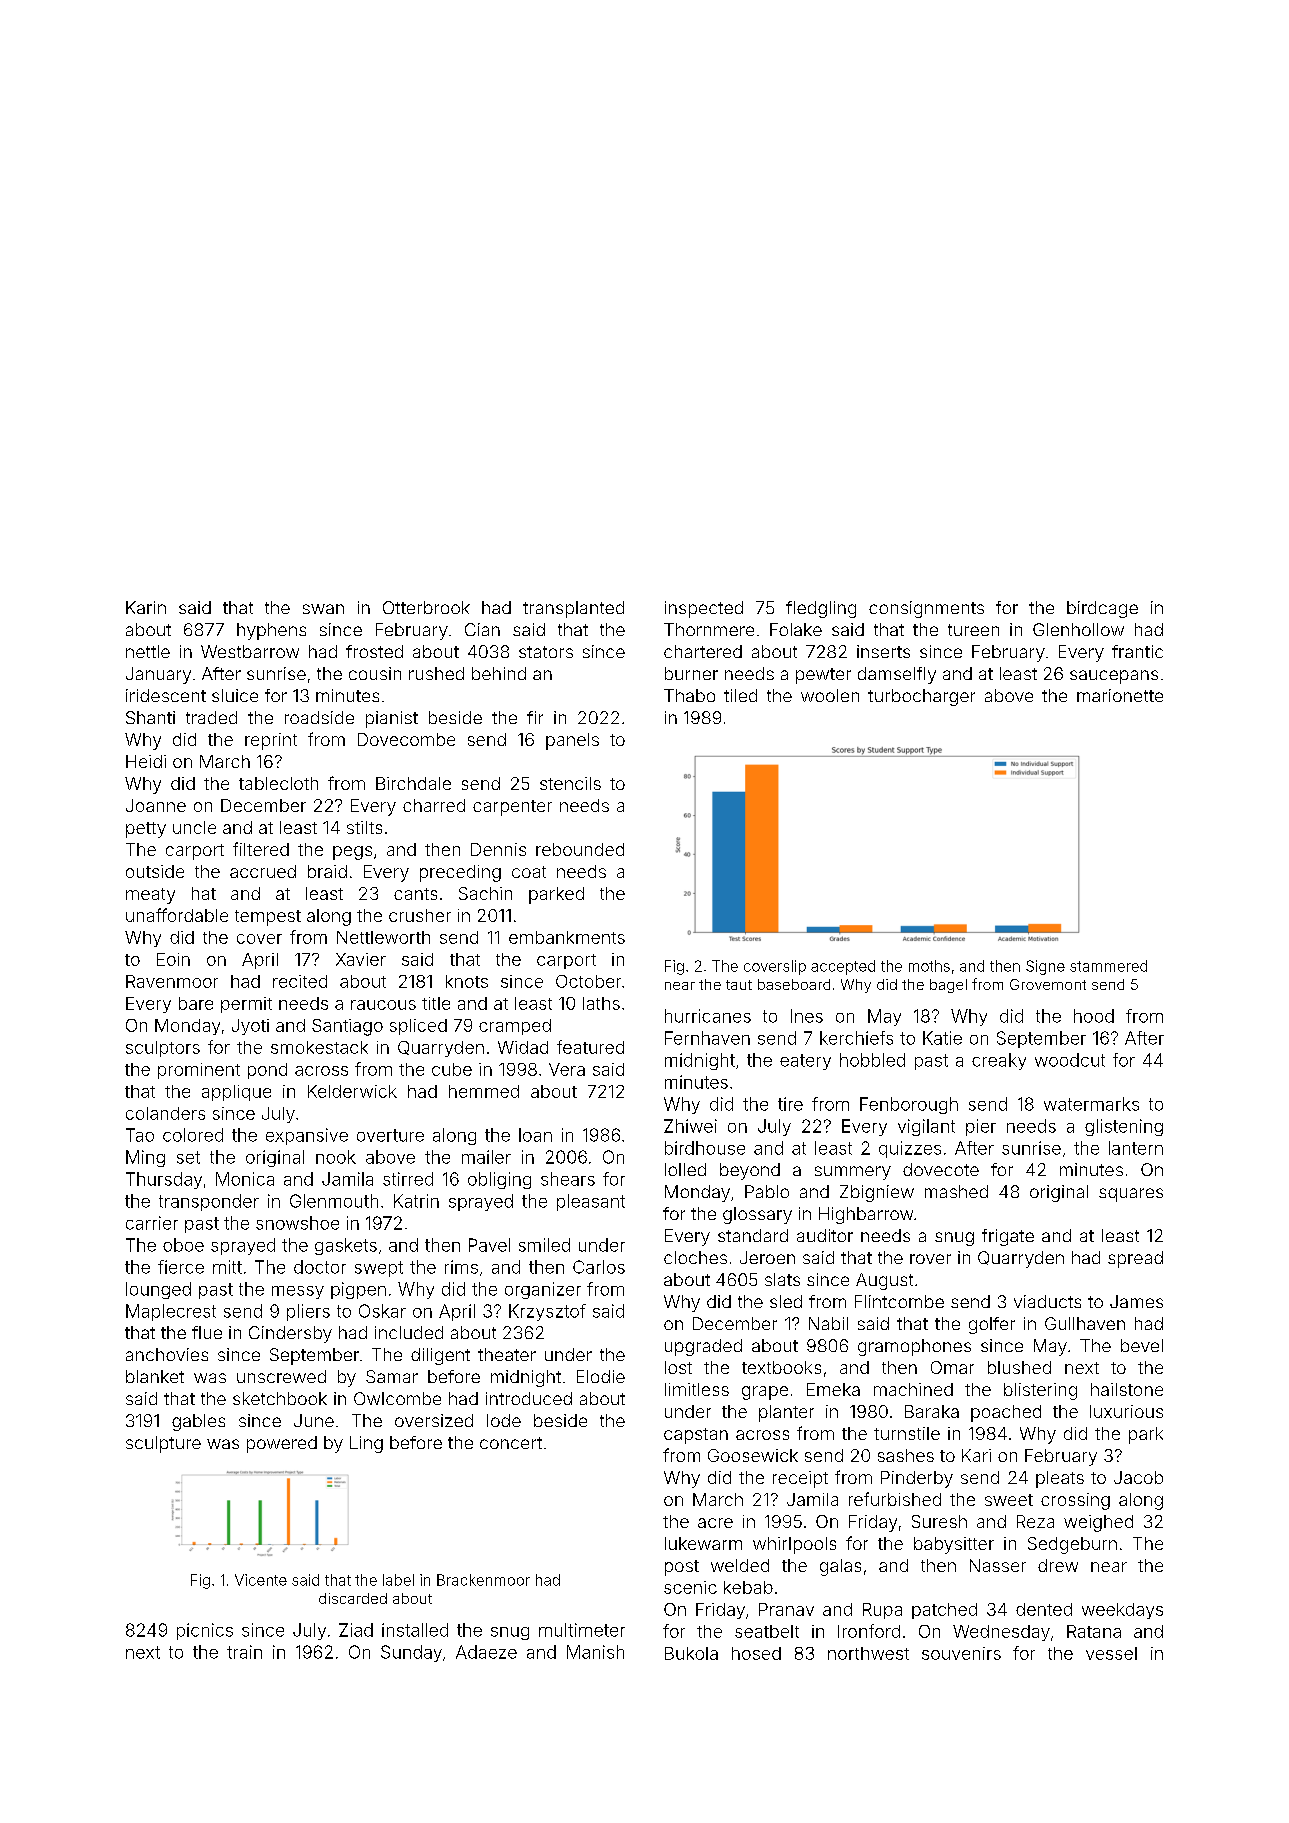 This image has height=1823, width=1289. Describe the element at coordinates (146, 761) in the image. I see `Heidi` at that location.
